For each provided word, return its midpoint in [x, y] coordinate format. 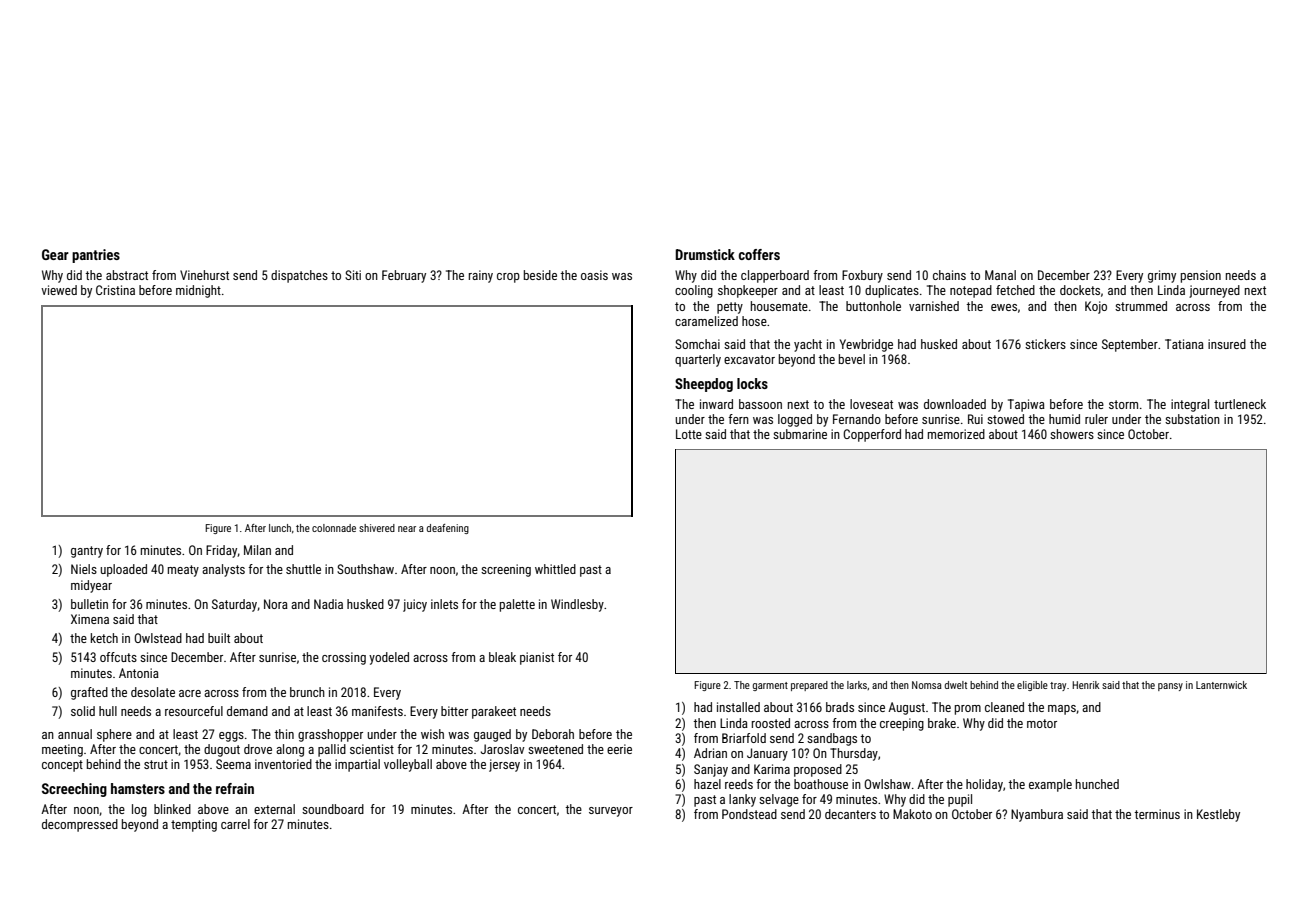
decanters [850, 814]
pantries [96, 256]
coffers [759, 254]
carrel [235, 824]
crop [508, 278]
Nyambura [1037, 815]
